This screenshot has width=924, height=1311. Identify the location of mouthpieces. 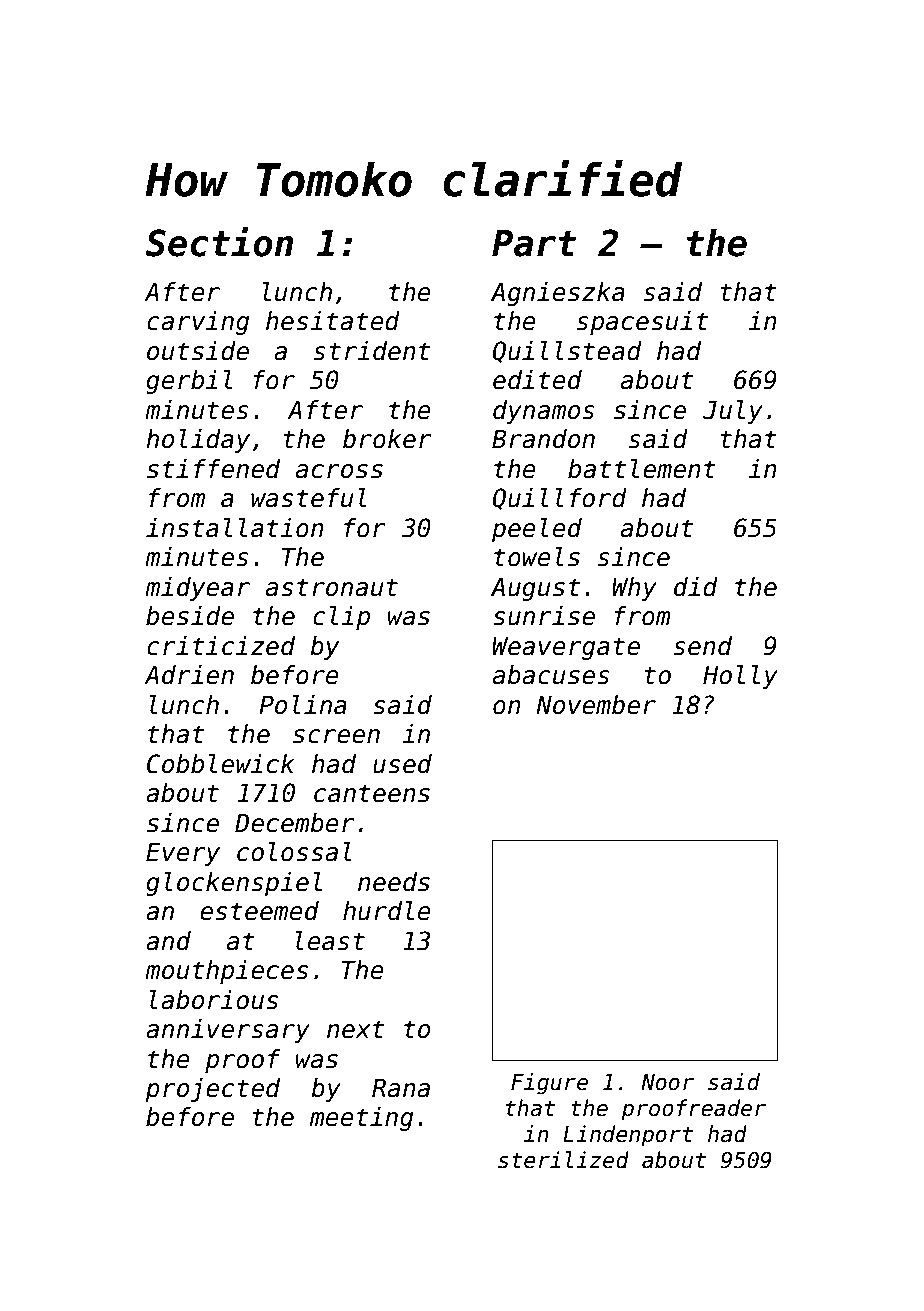
(226, 972).
